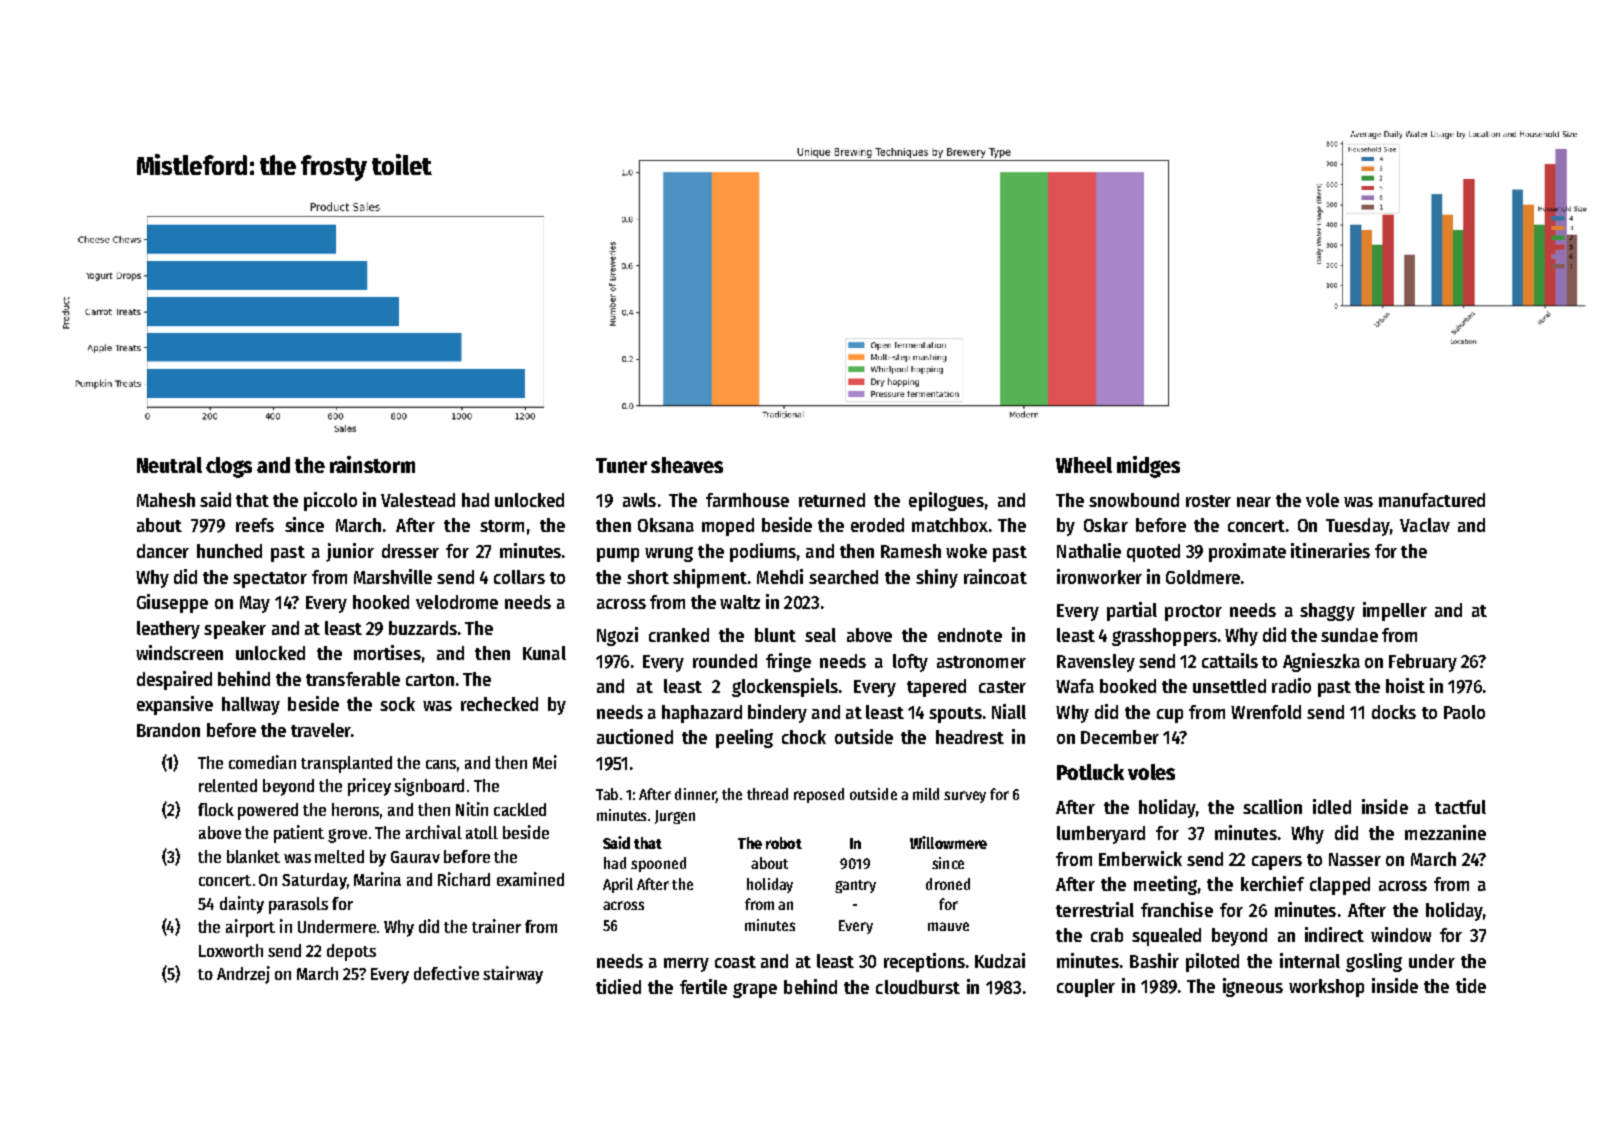  I want to click on Niall, so click(1009, 711).
